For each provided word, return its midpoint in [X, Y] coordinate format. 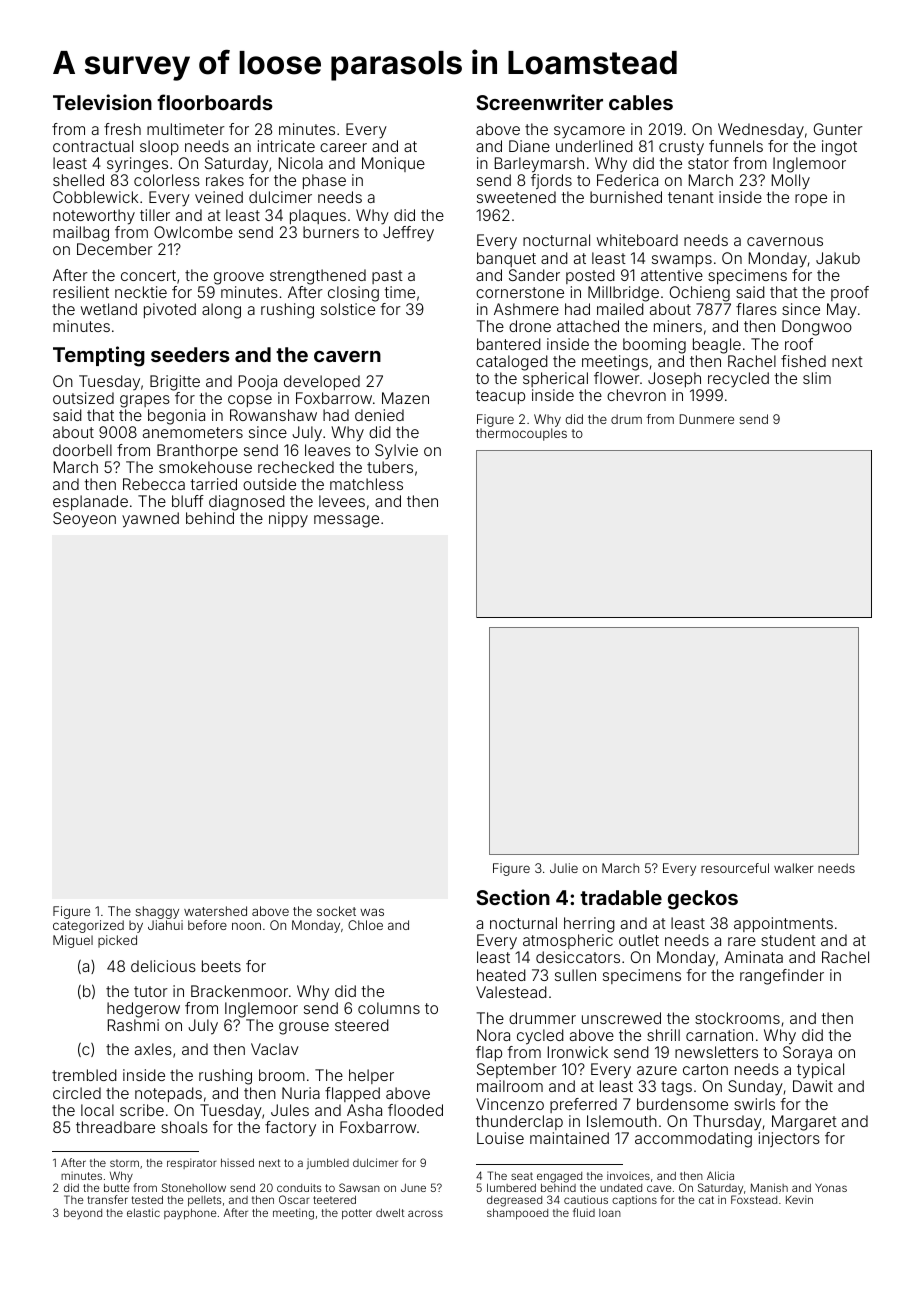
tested [147, 1199]
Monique [393, 164]
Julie [564, 868]
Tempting [99, 356]
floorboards [215, 102]
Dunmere [707, 419]
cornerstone [520, 292]
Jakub [838, 258]
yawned [150, 520]
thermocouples [521, 434]
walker [793, 868]
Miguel [73, 941]
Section [513, 897]
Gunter [838, 129]
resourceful [735, 868]
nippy [288, 520]
